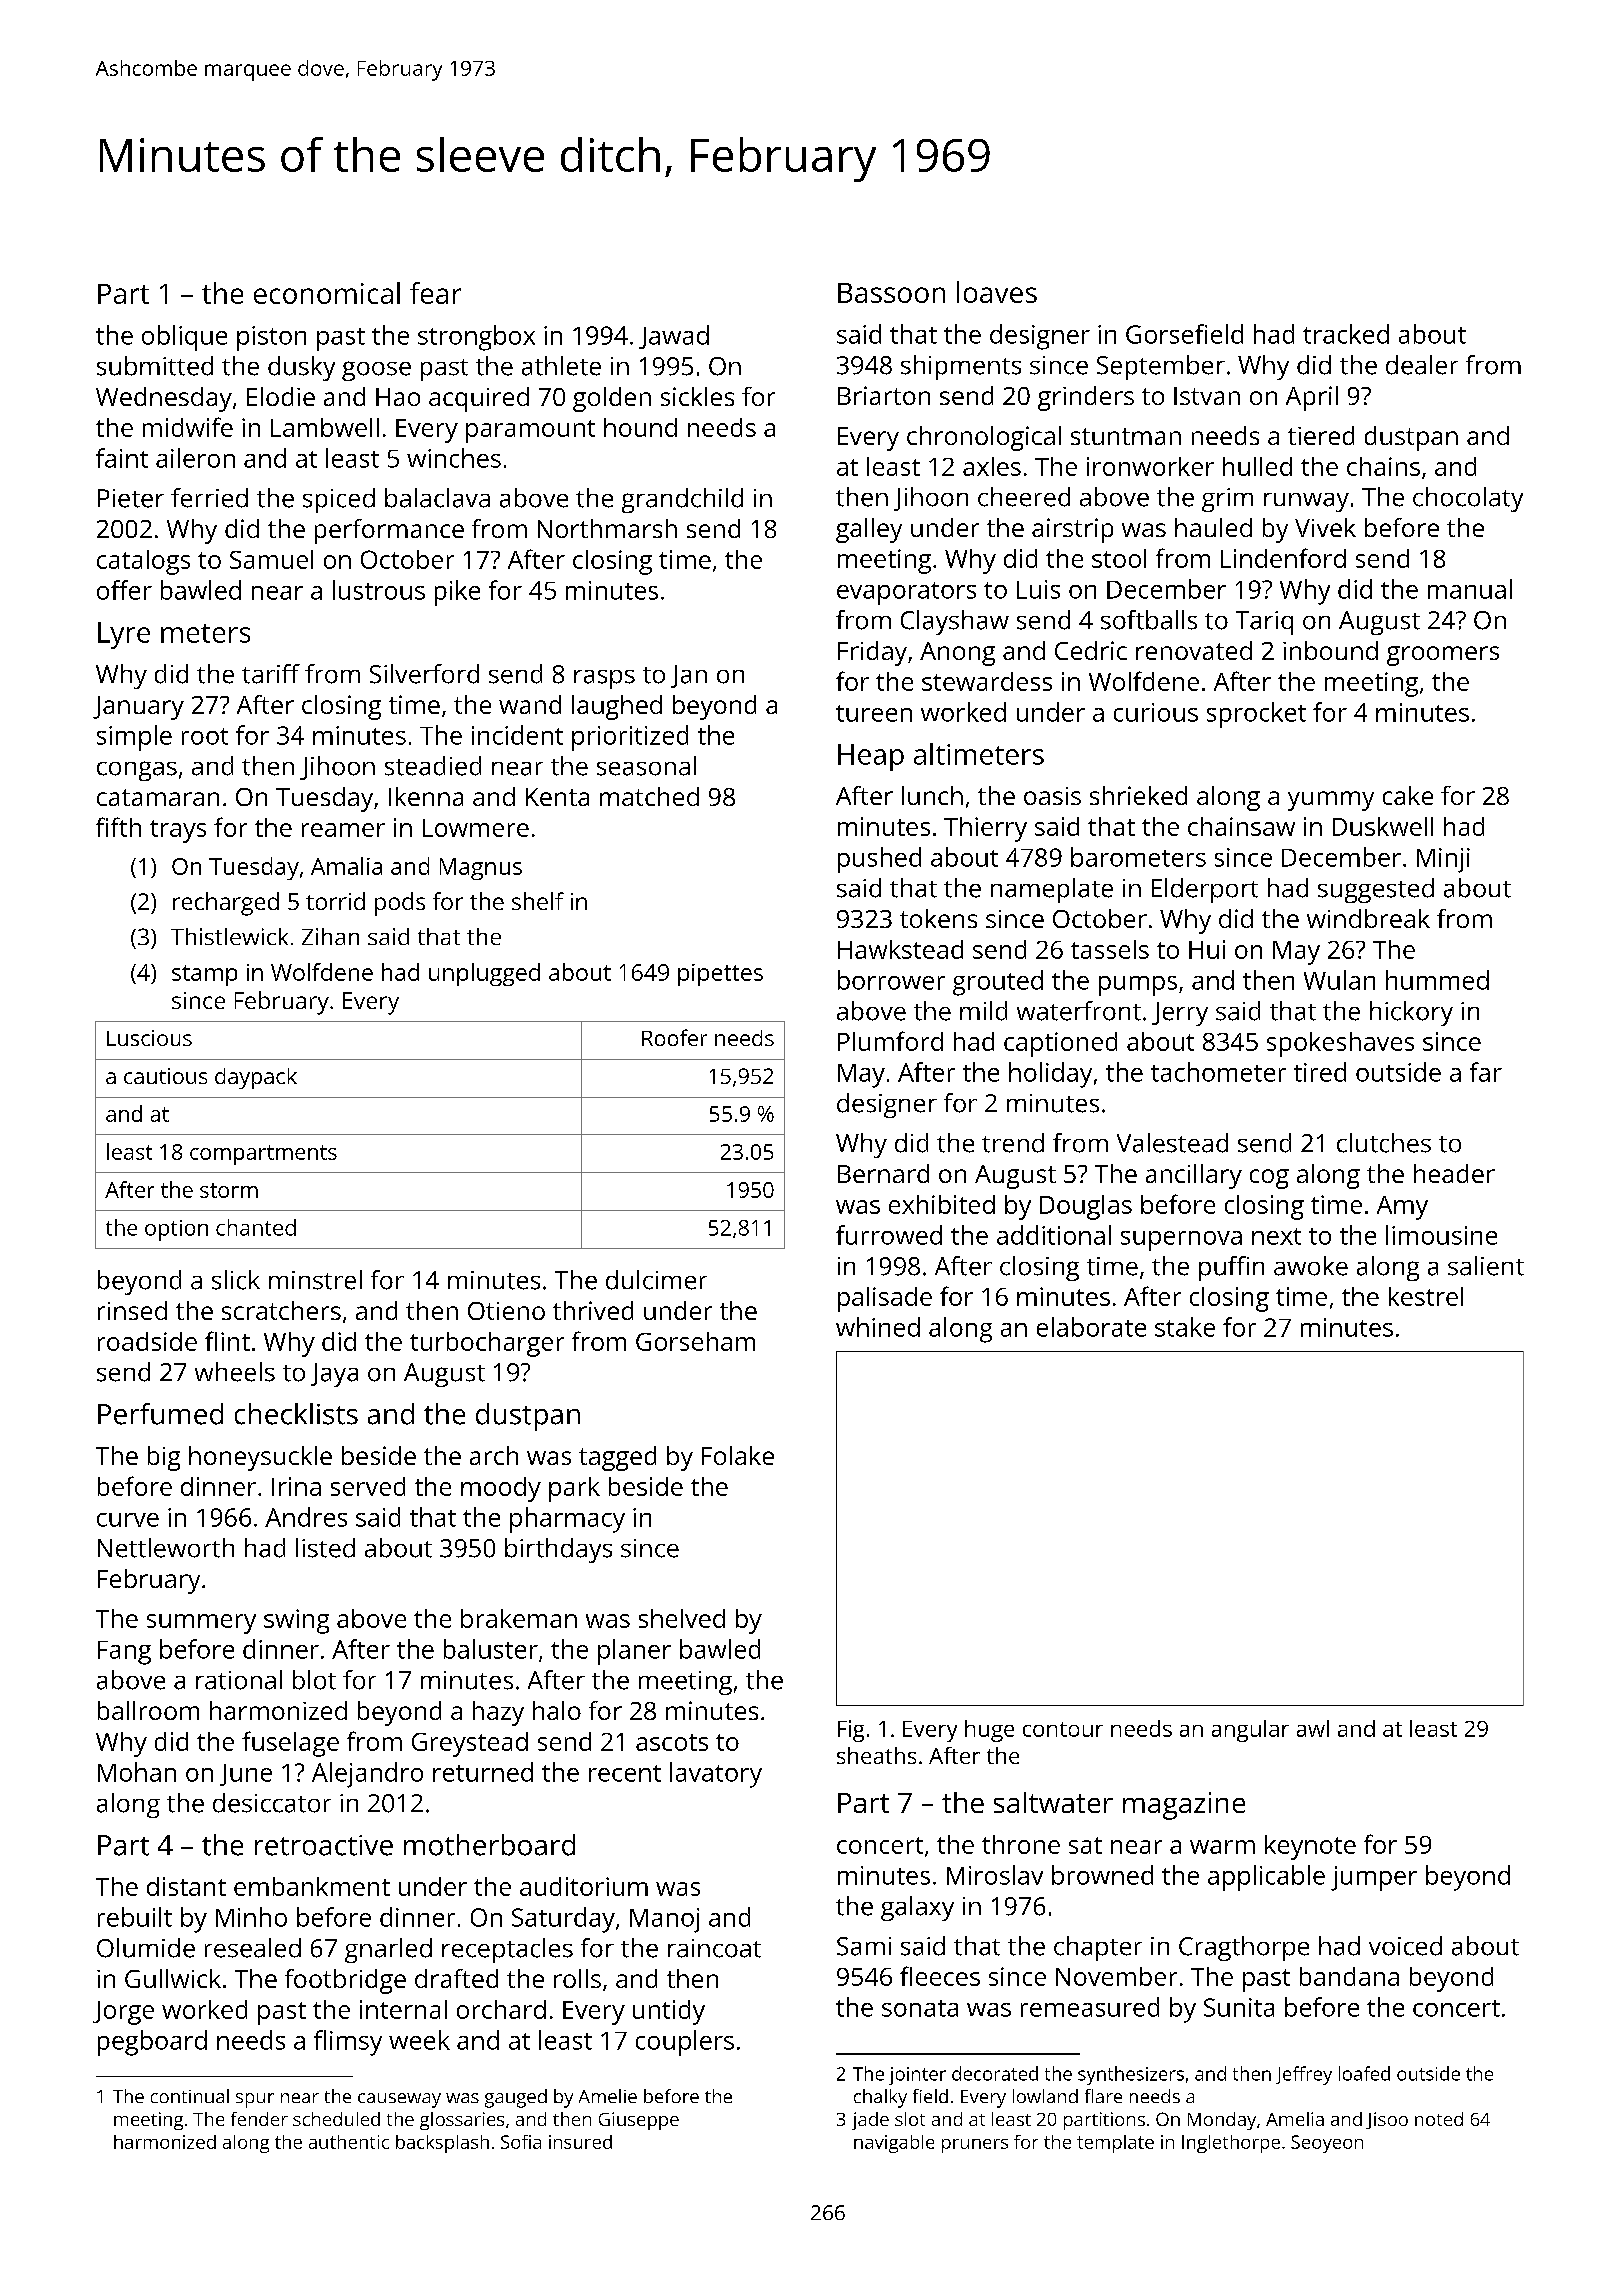 This document has height=2292, width=1620. I want to click on Heap, so click(871, 757).
